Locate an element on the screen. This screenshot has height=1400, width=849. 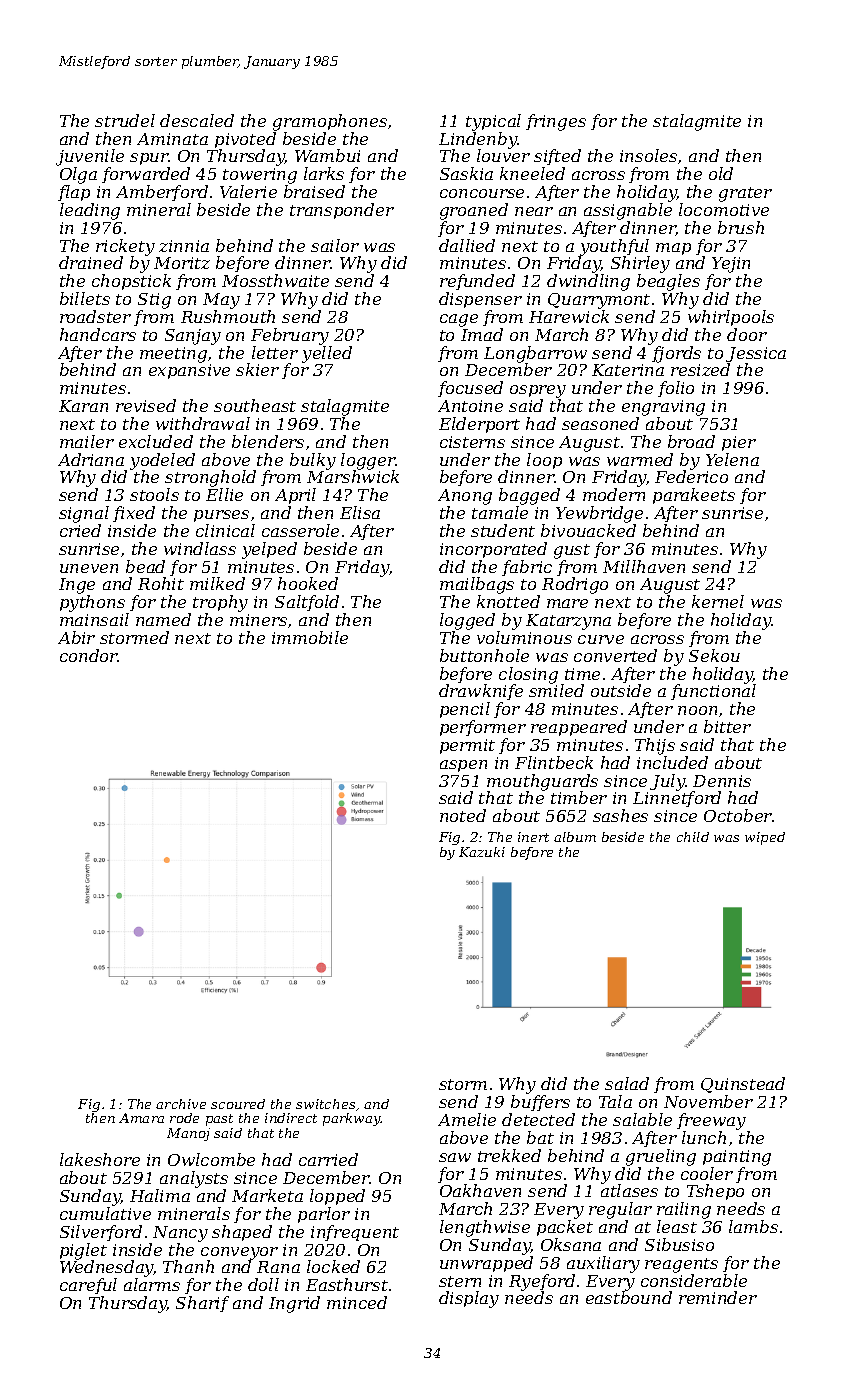
strudel is located at coordinates (125, 120).
